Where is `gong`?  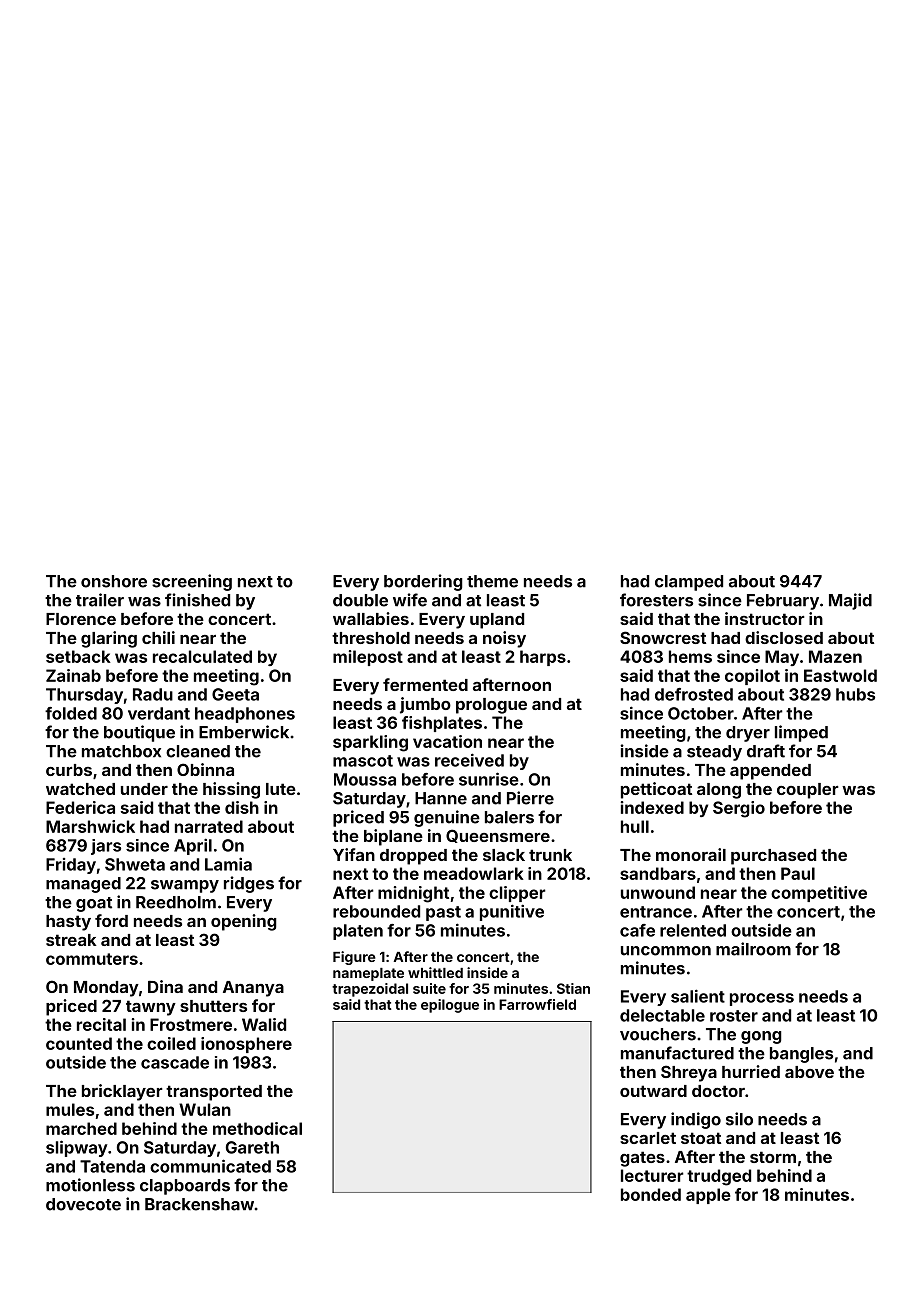
gong is located at coordinates (761, 1037).
